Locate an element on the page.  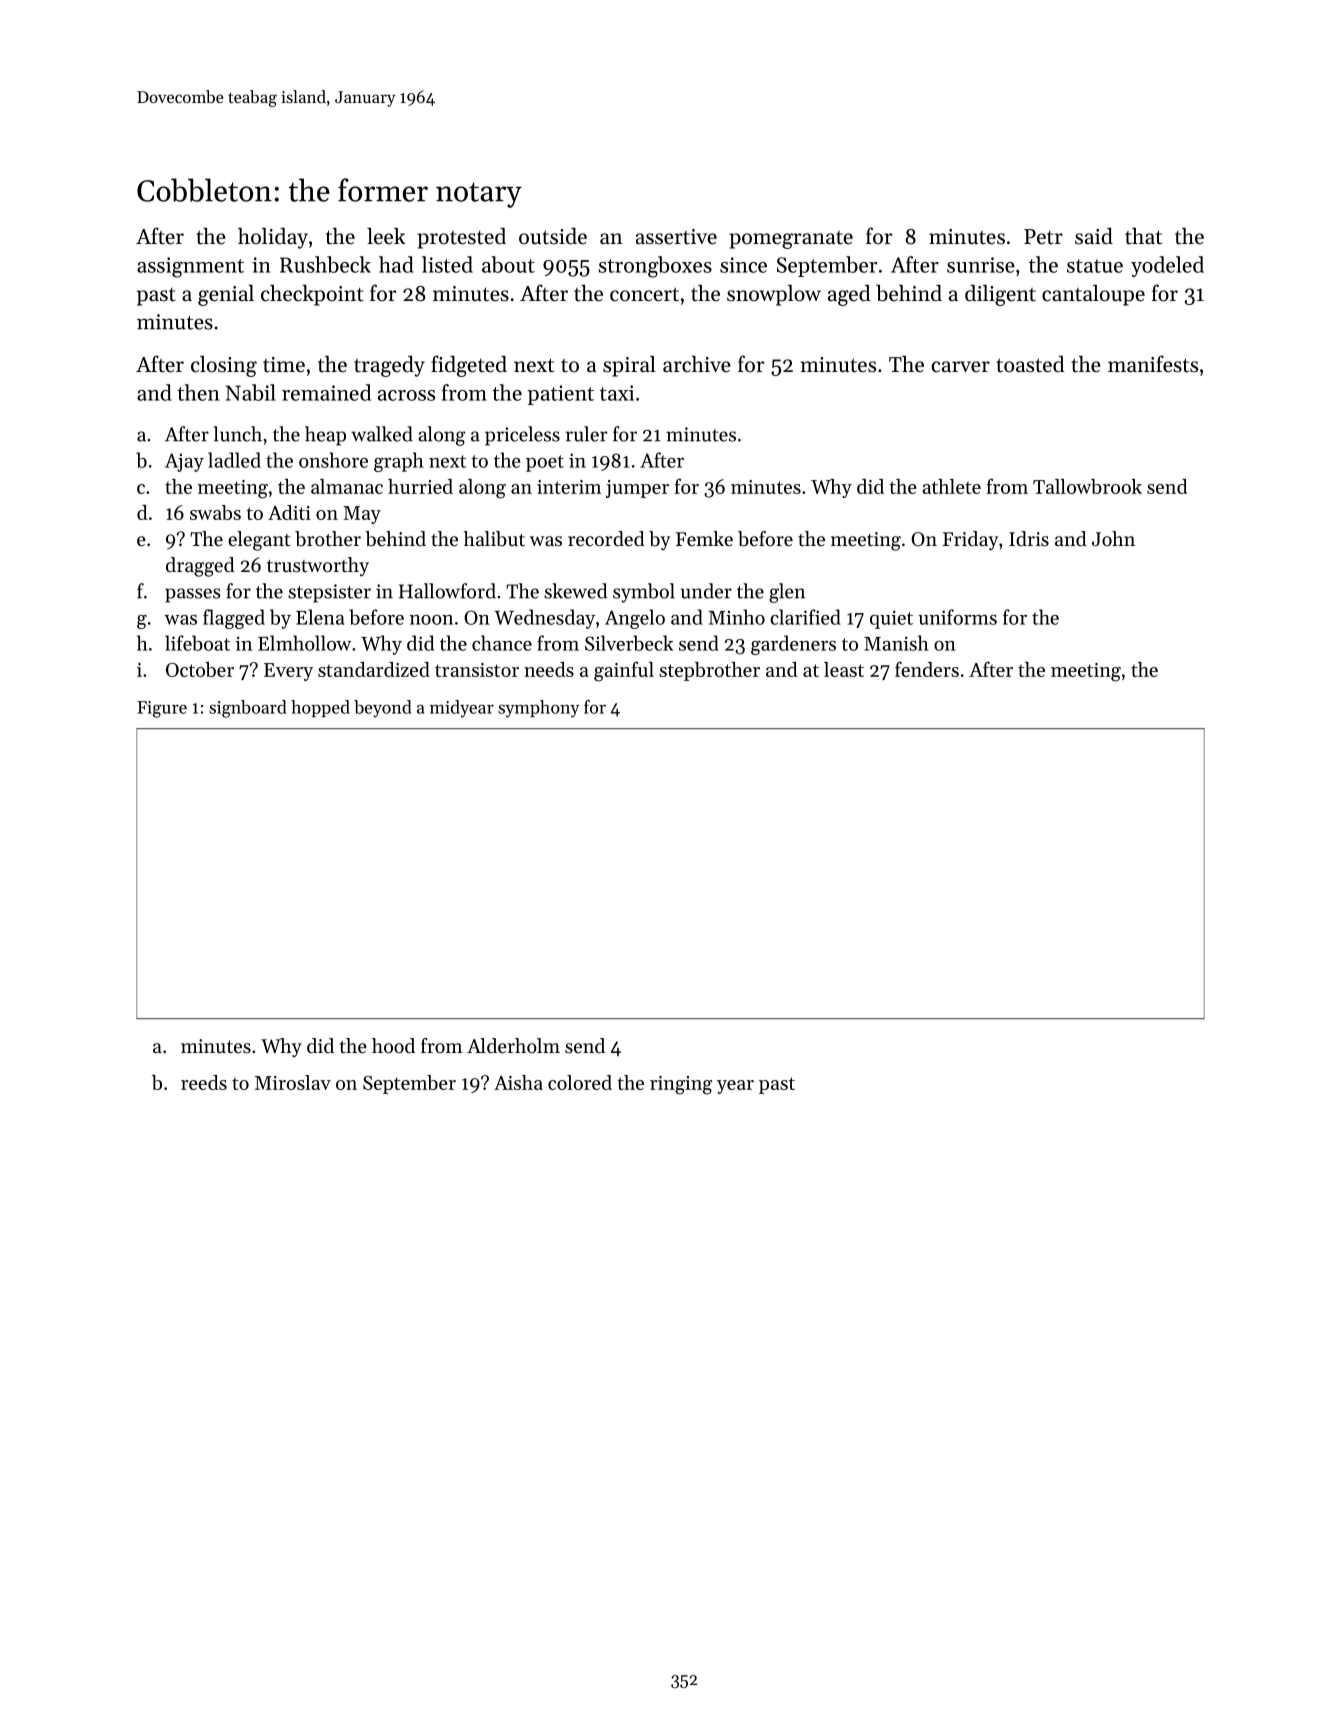
ladled is located at coordinates (234, 460).
